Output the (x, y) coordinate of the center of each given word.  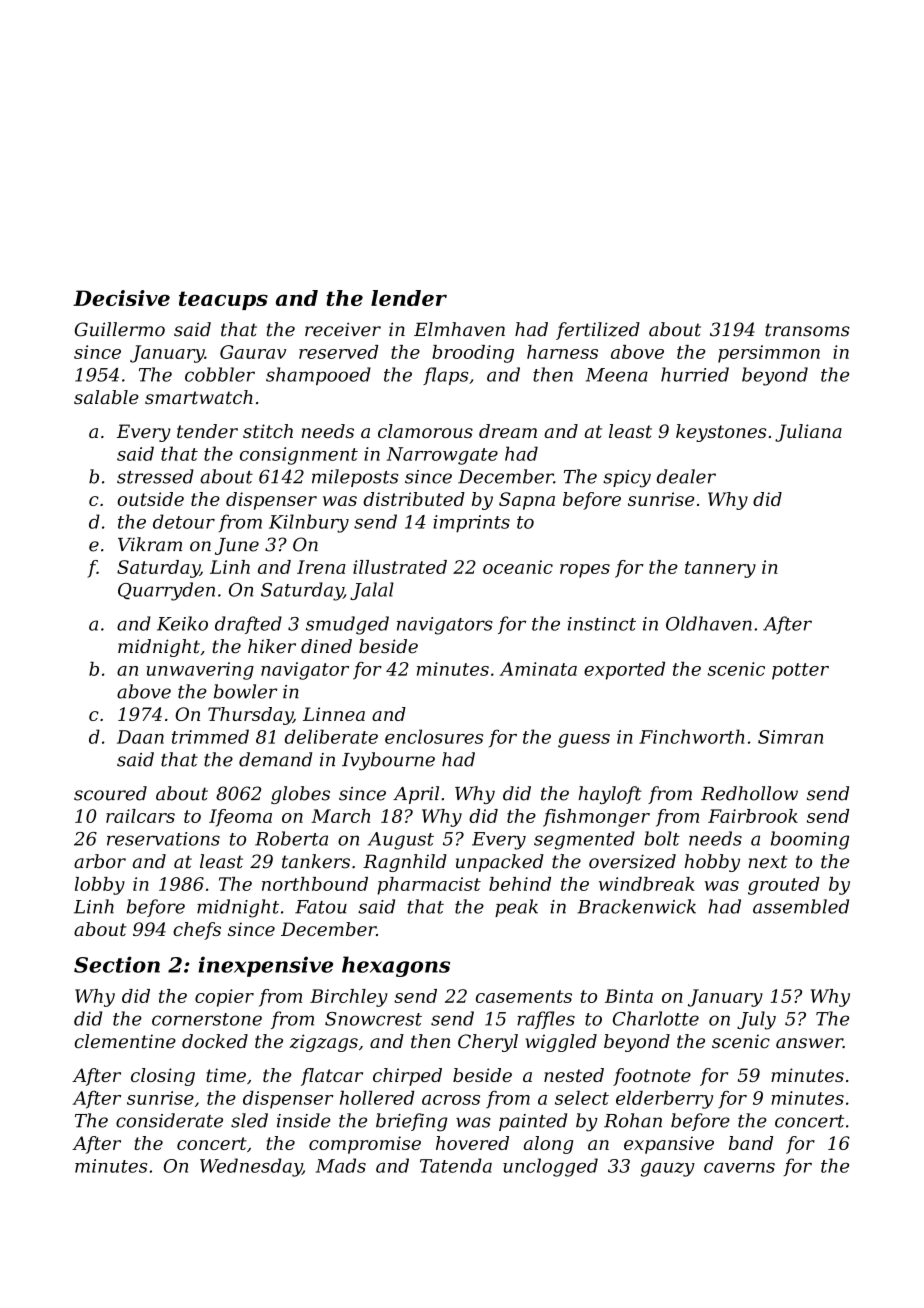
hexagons (396, 966)
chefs (197, 931)
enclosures (434, 736)
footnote (652, 1077)
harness (562, 352)
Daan (140, 737)
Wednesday (251, 1167)
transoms (807, 330)
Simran (790, 737)
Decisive (121, 298)
